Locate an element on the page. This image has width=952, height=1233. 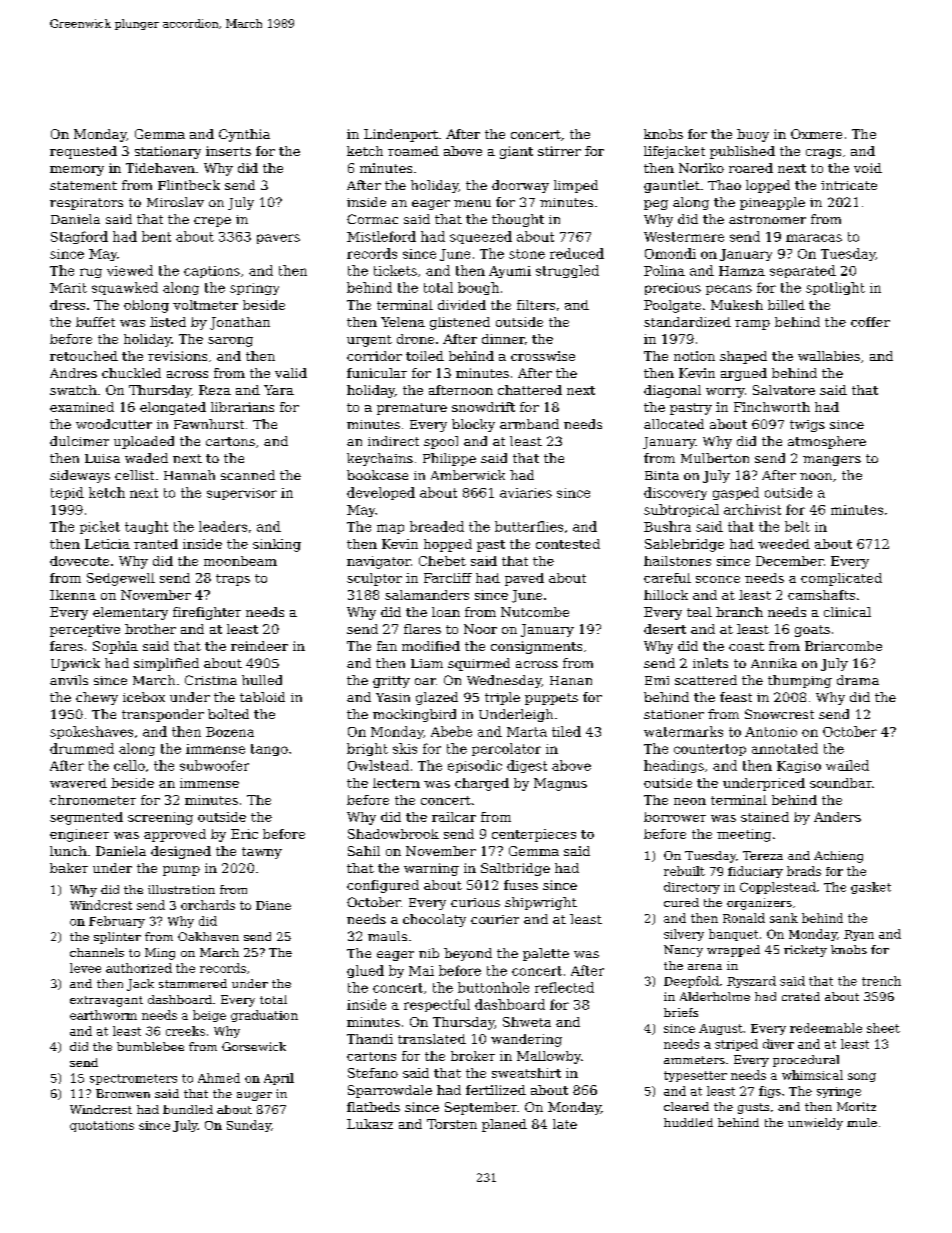
Chebet is located at coordinates (442, 561).
